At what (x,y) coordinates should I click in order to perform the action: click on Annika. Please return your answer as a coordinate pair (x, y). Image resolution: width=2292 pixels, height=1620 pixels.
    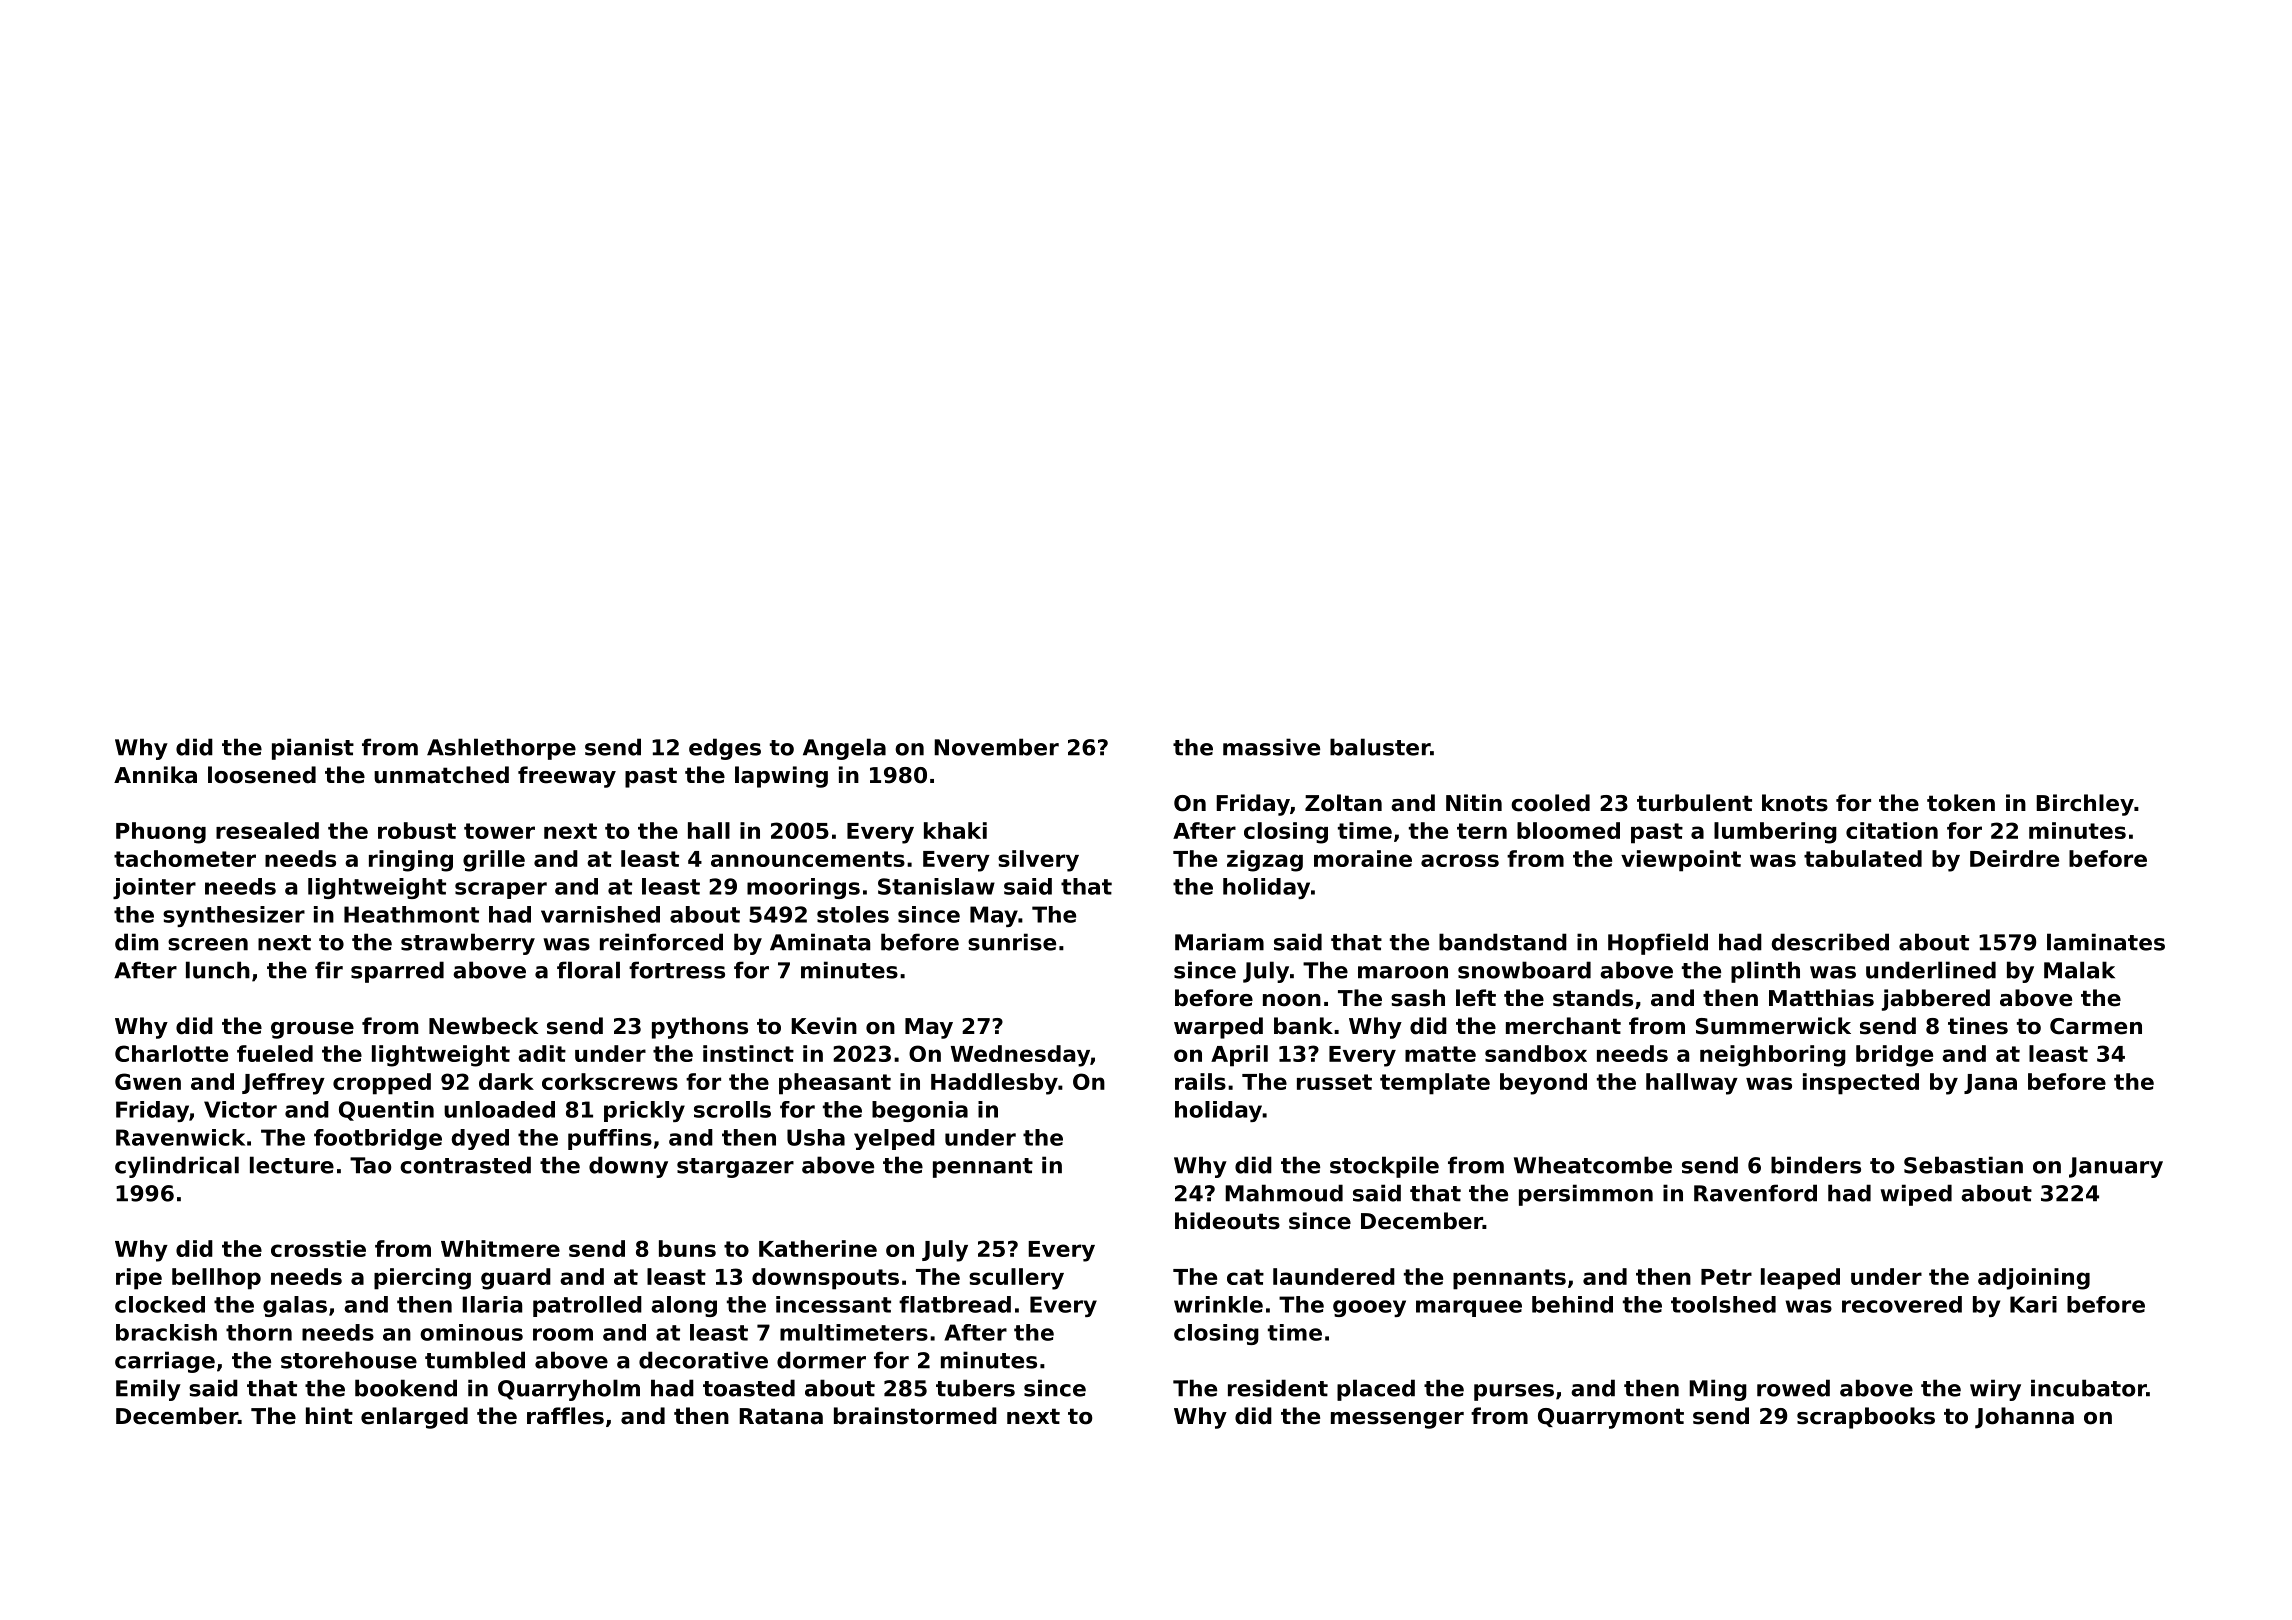
    Looking at the image, I should click on (155, 775).
